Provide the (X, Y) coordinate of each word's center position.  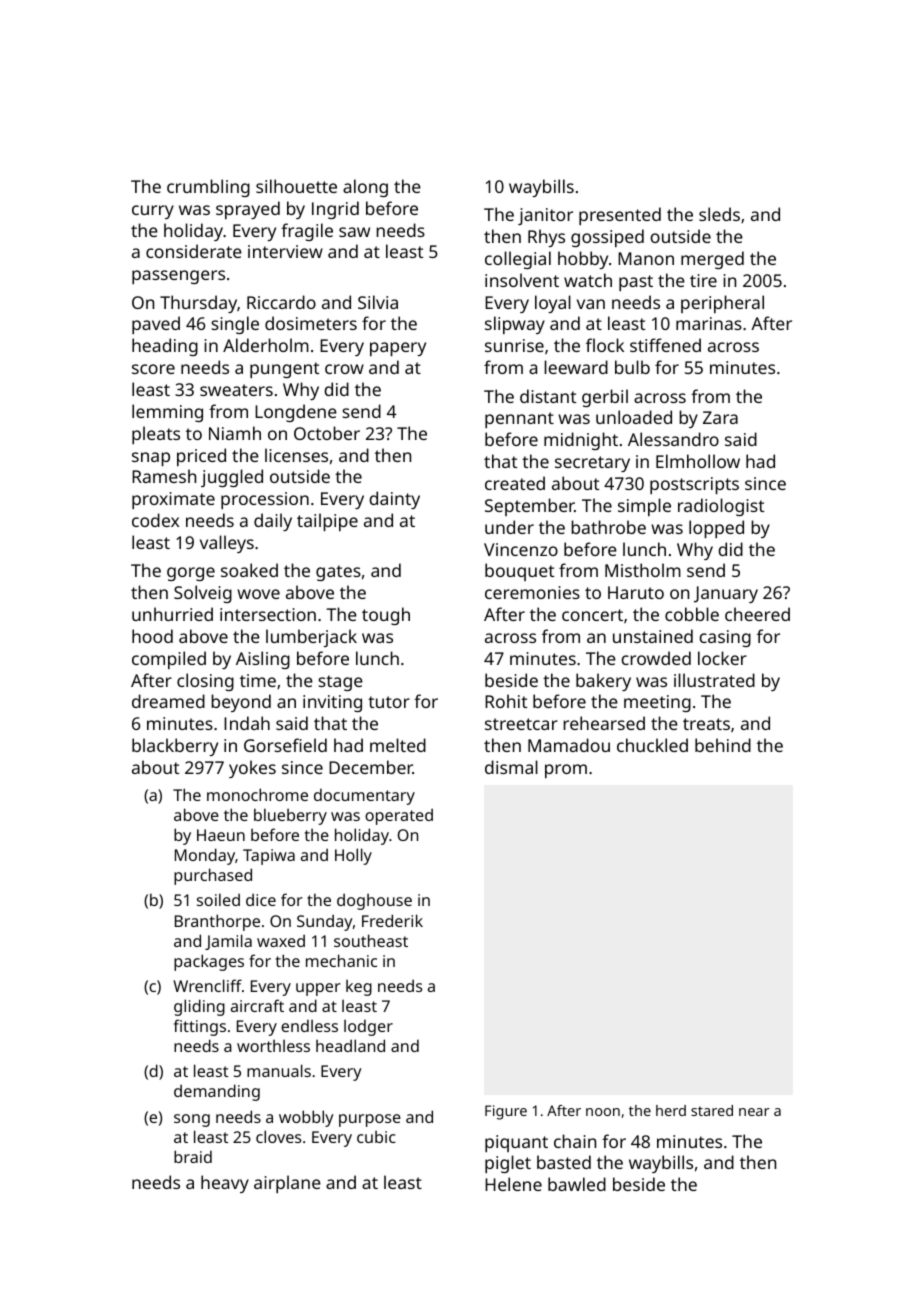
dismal (511, 767)
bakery (603, 682)
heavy (225, 1184)
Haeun (221, 835)
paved (156, 325)
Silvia (378, 302)
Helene (513, 1184)
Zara (720, 417)
